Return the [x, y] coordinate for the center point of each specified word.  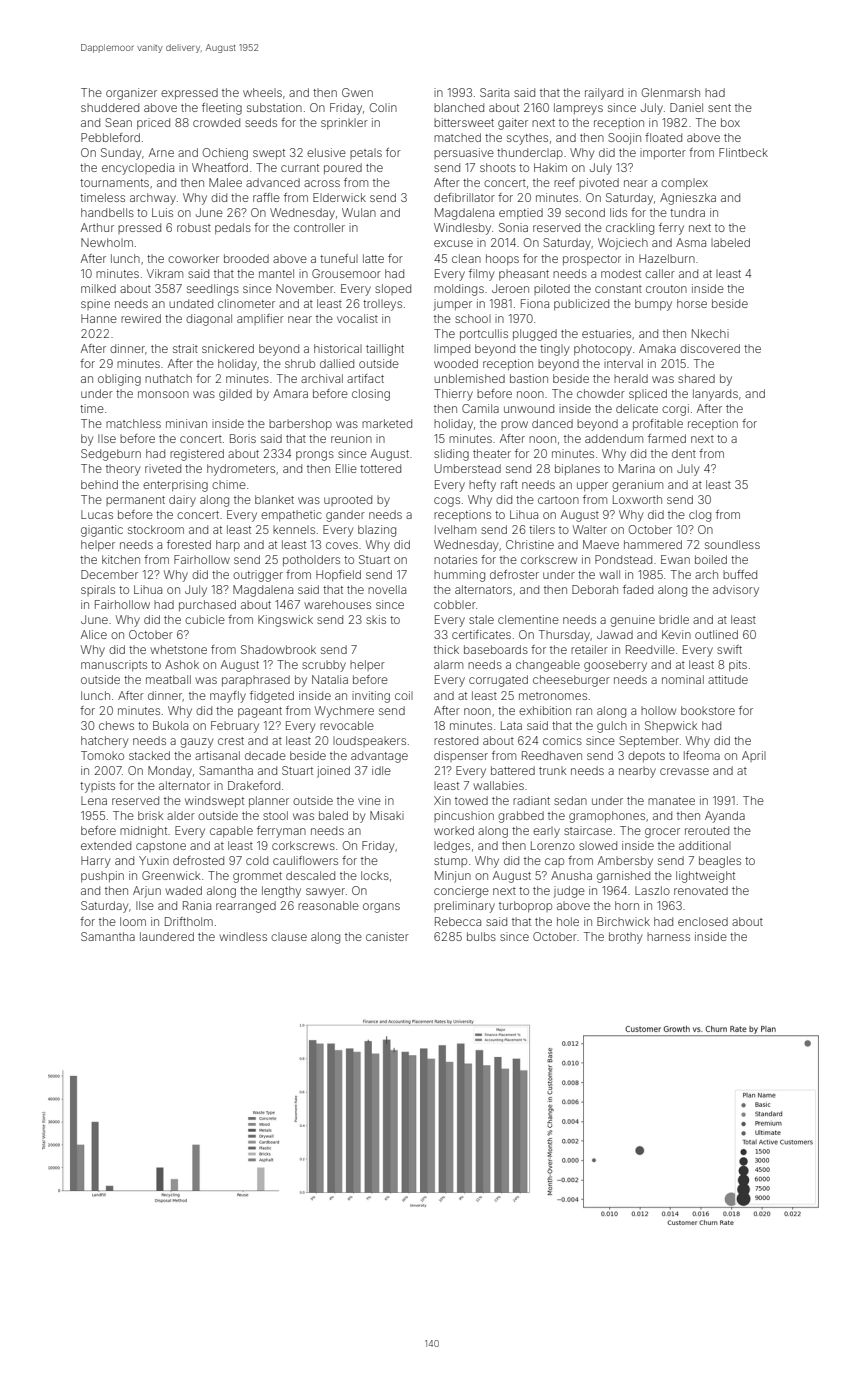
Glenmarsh [671, 92]
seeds [261, 122]
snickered [228, 348]
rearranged [246, 907]
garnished [623, 877]
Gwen [357, 92]
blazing [377, 531]
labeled [730, 242]
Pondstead [623, 559]
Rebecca [458, 921]
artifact [365, 378]
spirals [98, 590]
